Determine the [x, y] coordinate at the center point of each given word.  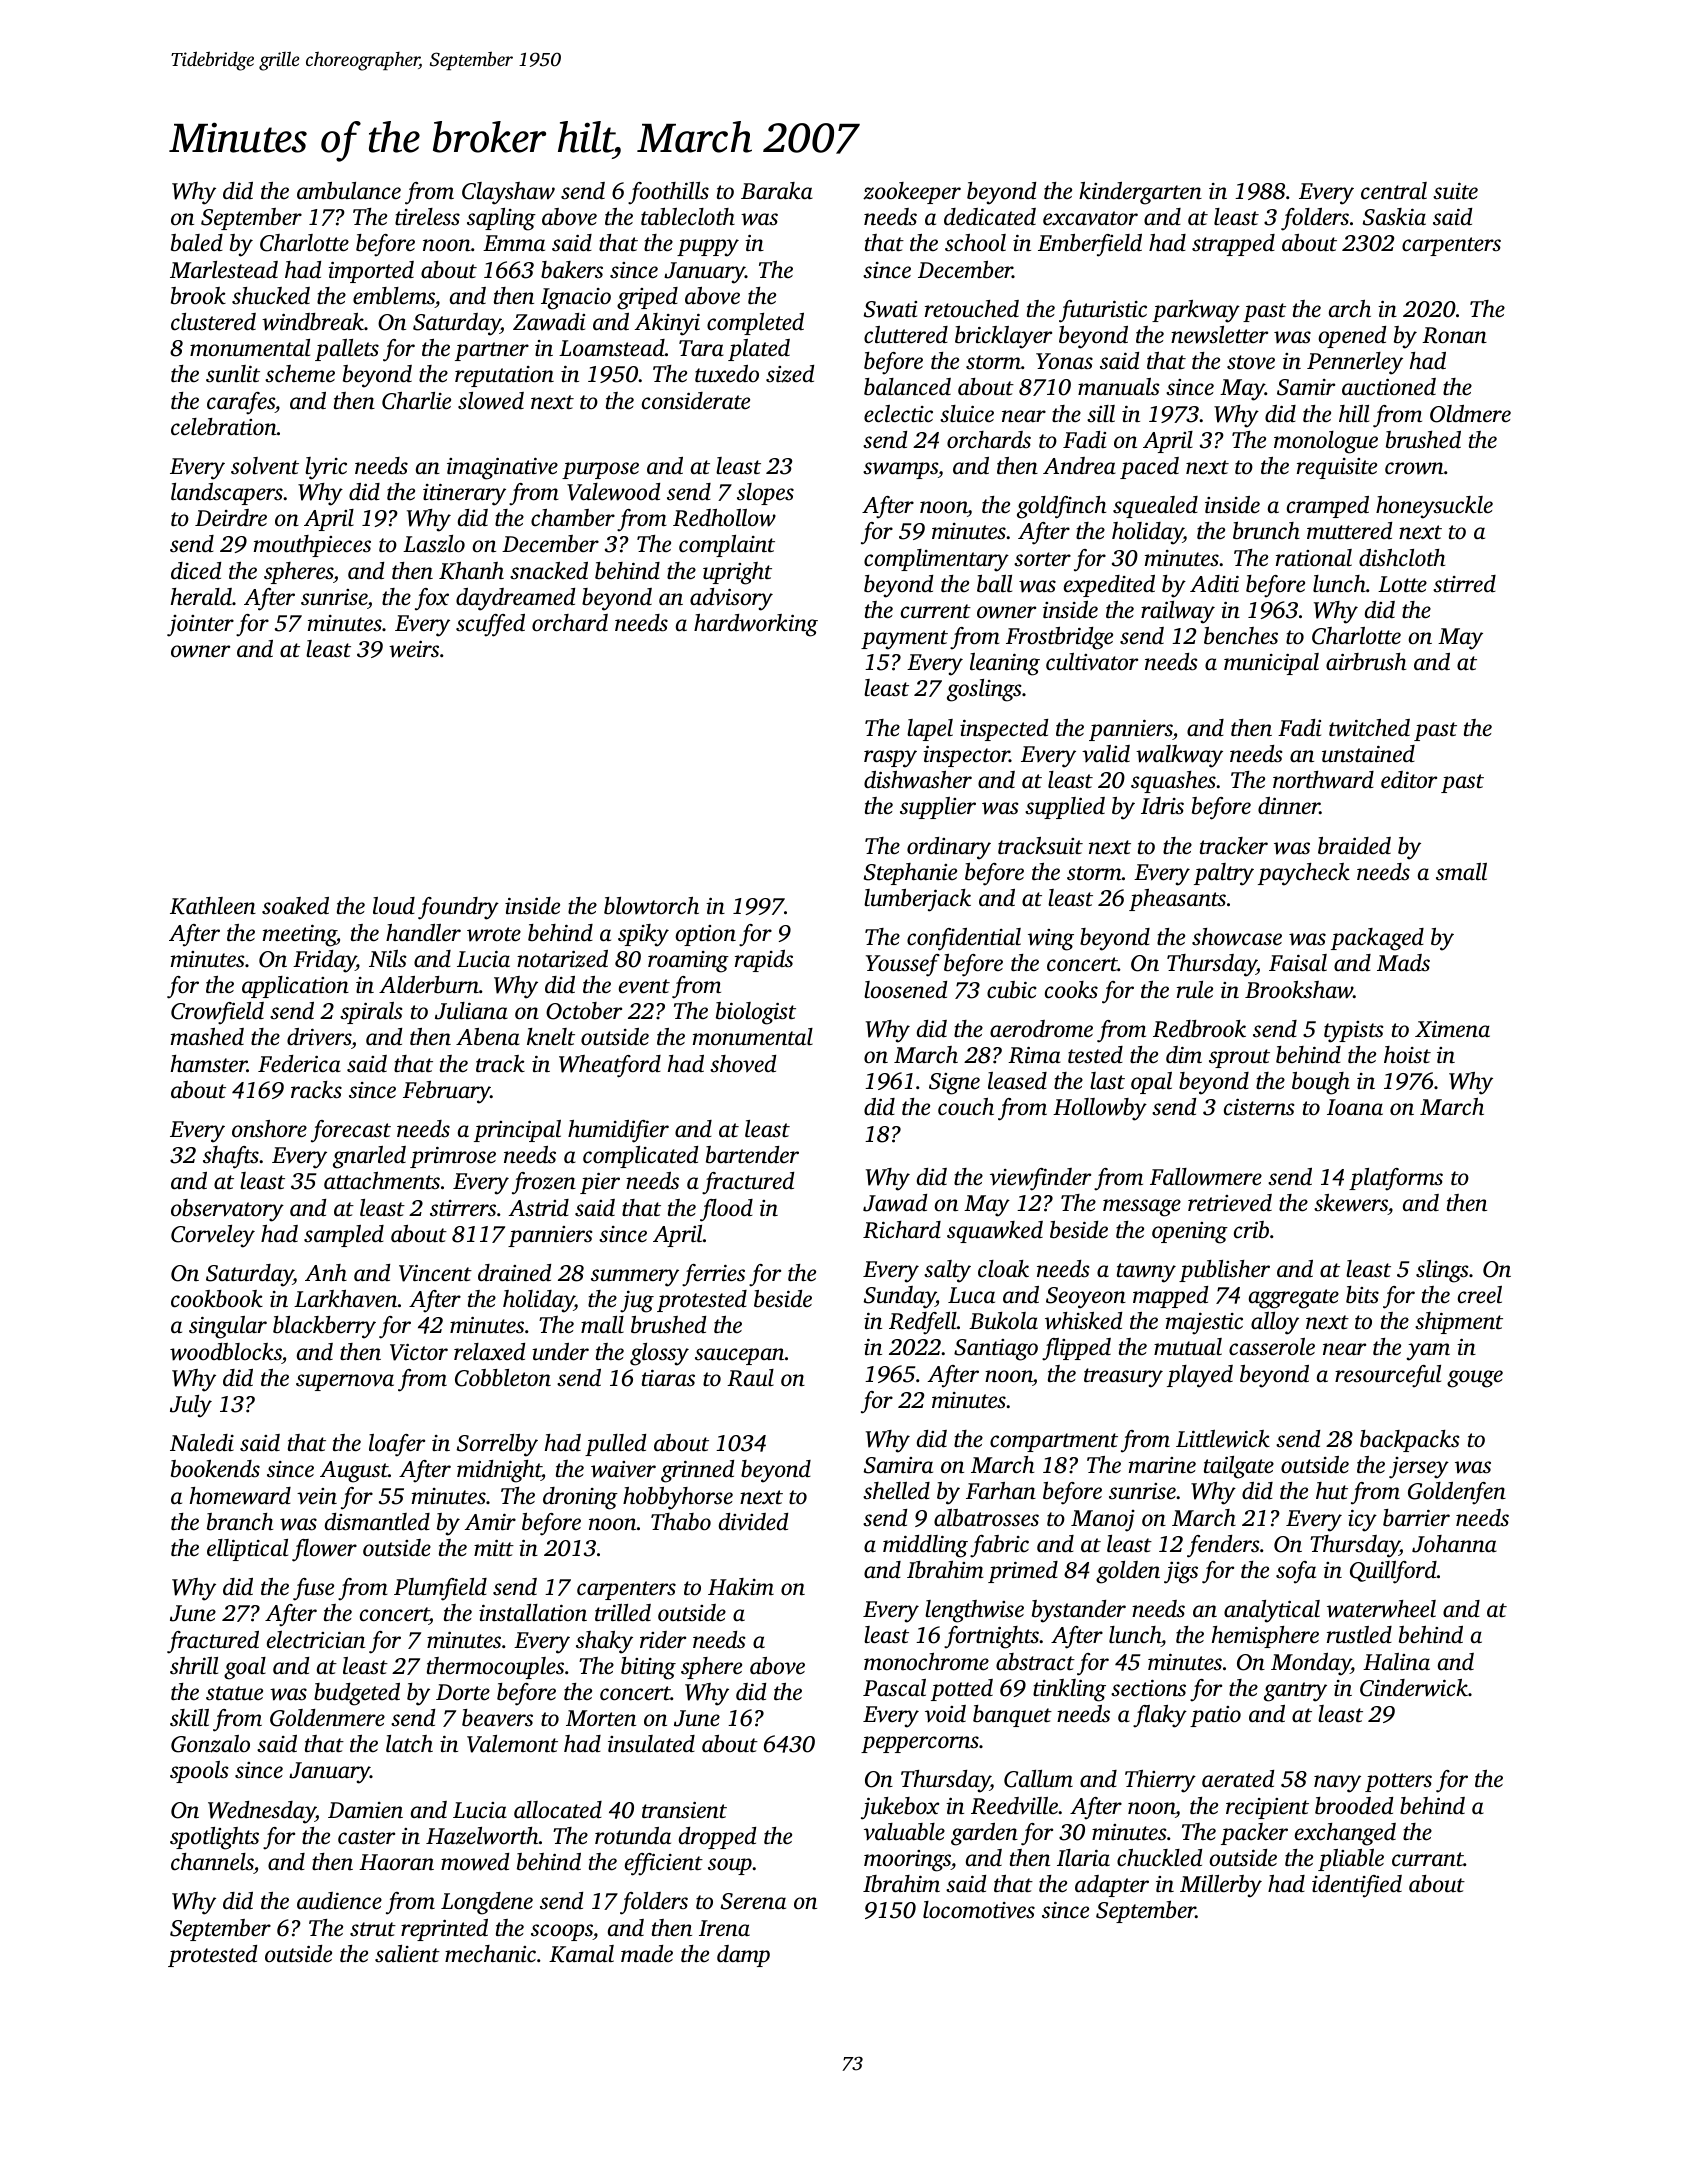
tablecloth [688, 217]
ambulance [349, 191]
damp [743, 1956]
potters [1398, 1782]
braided [1354, 846]
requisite [1337, 468]
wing [1051, 940]
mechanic [490, 1954]
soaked [295, 906]
